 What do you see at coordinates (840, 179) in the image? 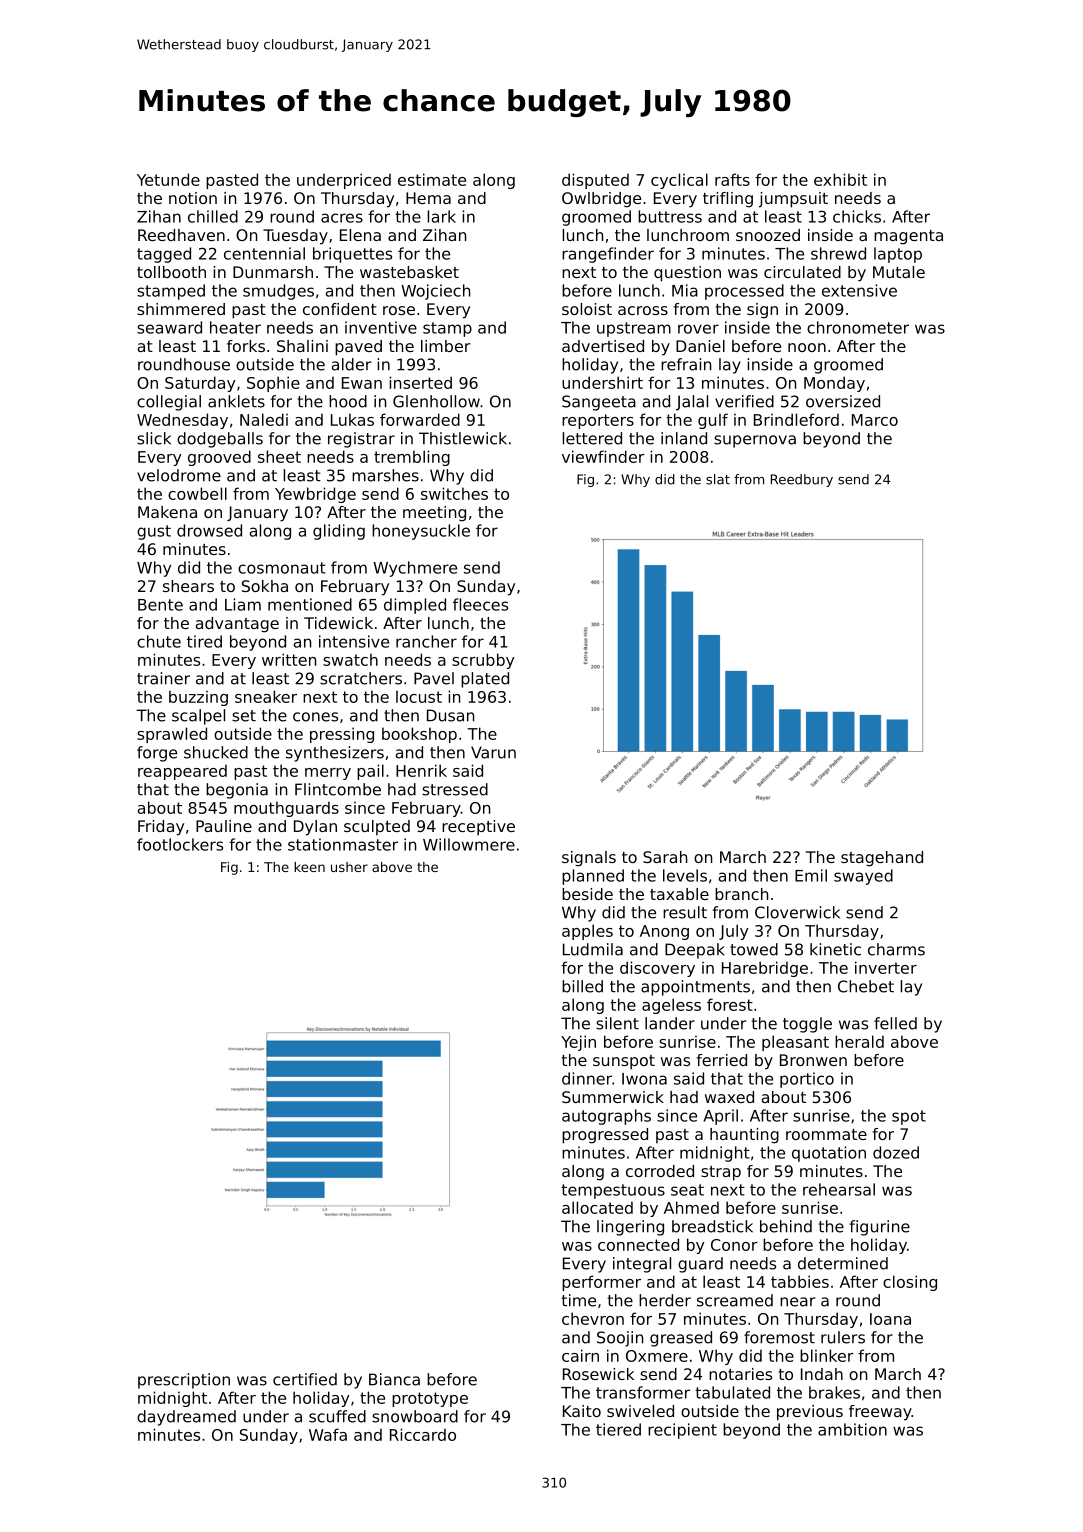
I see `exhibit` at bounding box center [840, 179].
